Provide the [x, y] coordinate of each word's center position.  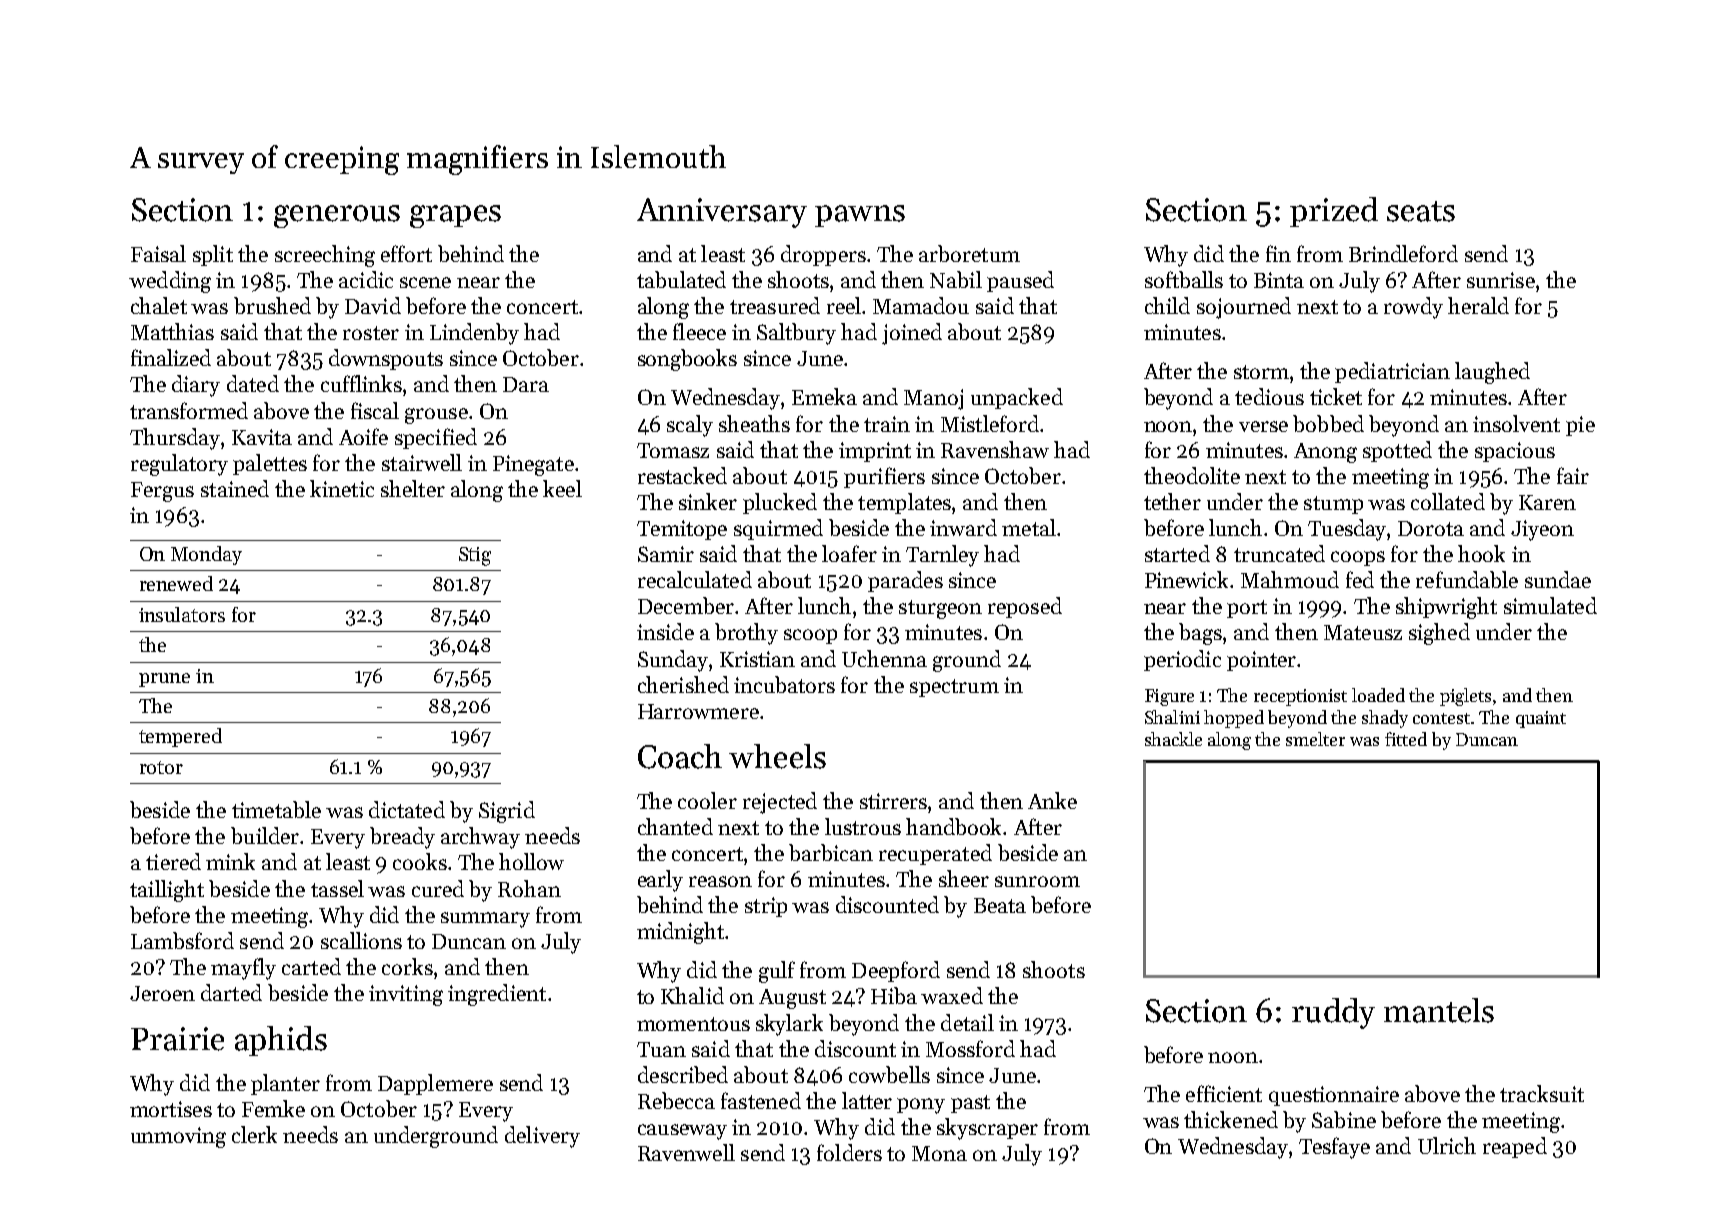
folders [849, 1152]
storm [1261, 372]
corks [407, 966]
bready [402, 838]
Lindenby [474, 334]
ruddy [1333, 1013]
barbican [831, 852]
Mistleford [990, 423]
